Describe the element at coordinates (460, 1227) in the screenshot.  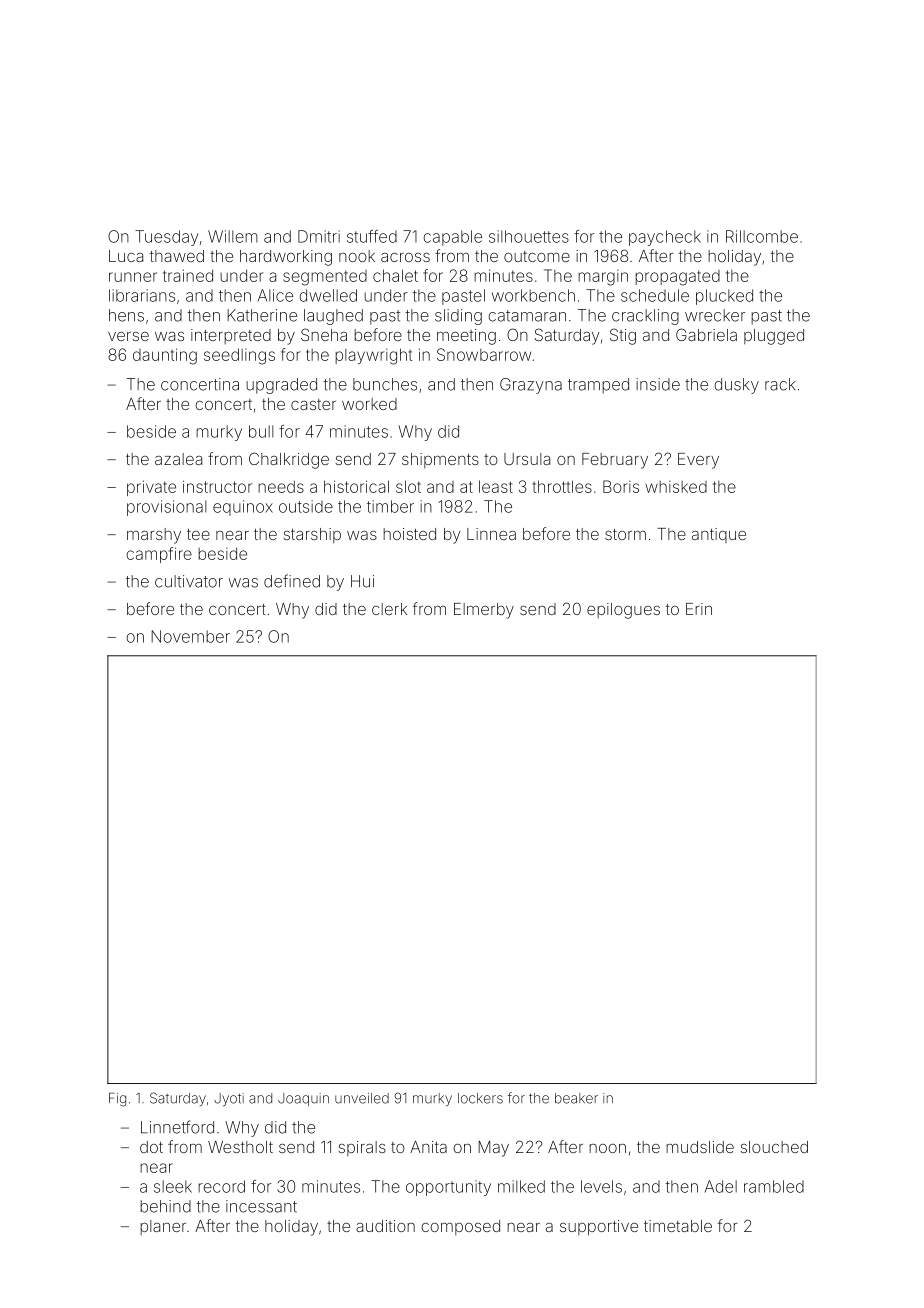
I see `composed` at that location.
